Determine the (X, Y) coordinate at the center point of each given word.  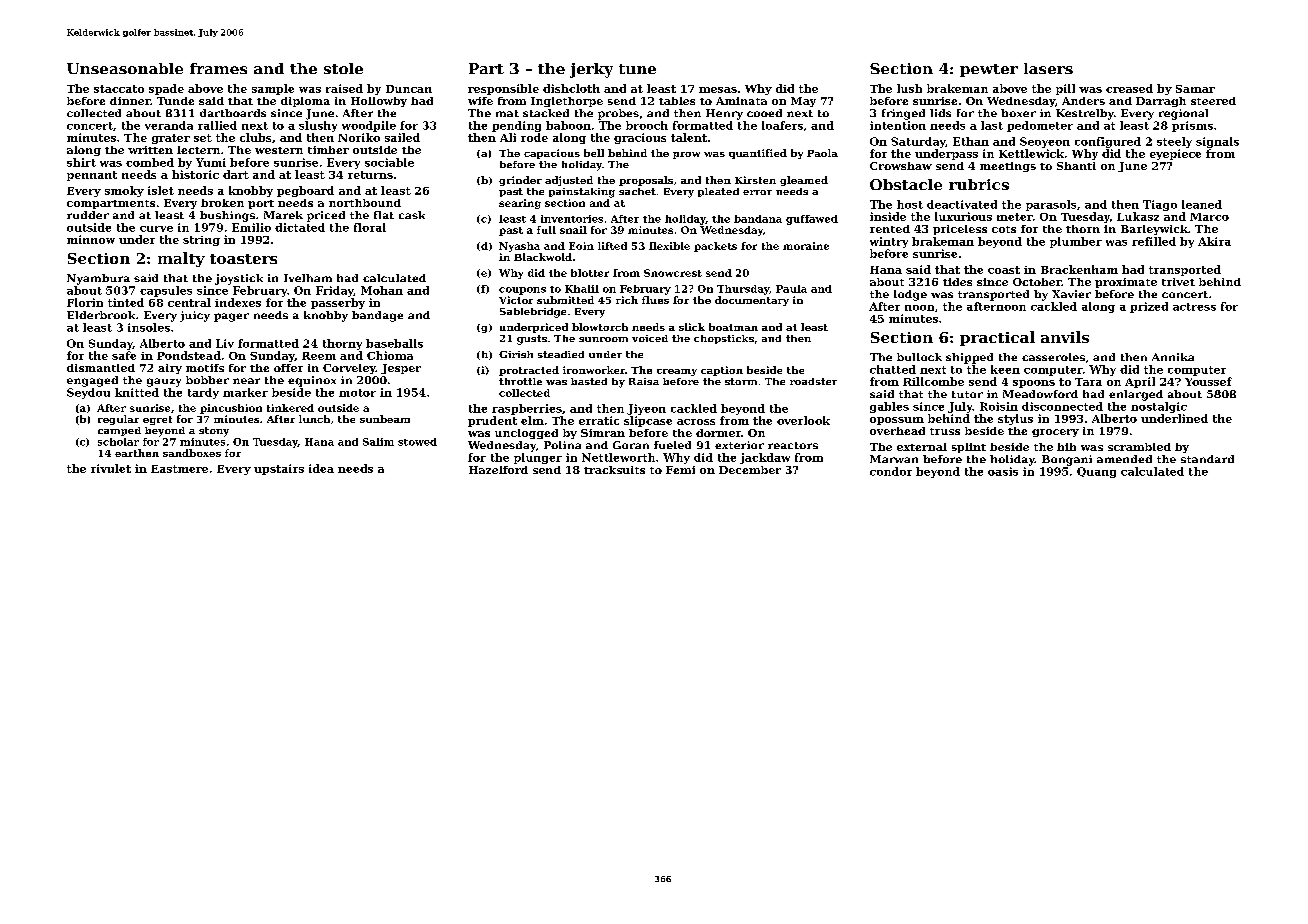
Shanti (1076, 166)
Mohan (382, 290)
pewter (989, 70)
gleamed (804, 181)
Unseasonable (125, 68)
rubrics (979, 184)
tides (957, 282)
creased (1129, 88)
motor (357, 393)
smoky (124, 191)
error (757, 192)
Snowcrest (673, 273)
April (1140, 382)
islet (161, 190)
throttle (520, 381)
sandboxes (192, 453)
